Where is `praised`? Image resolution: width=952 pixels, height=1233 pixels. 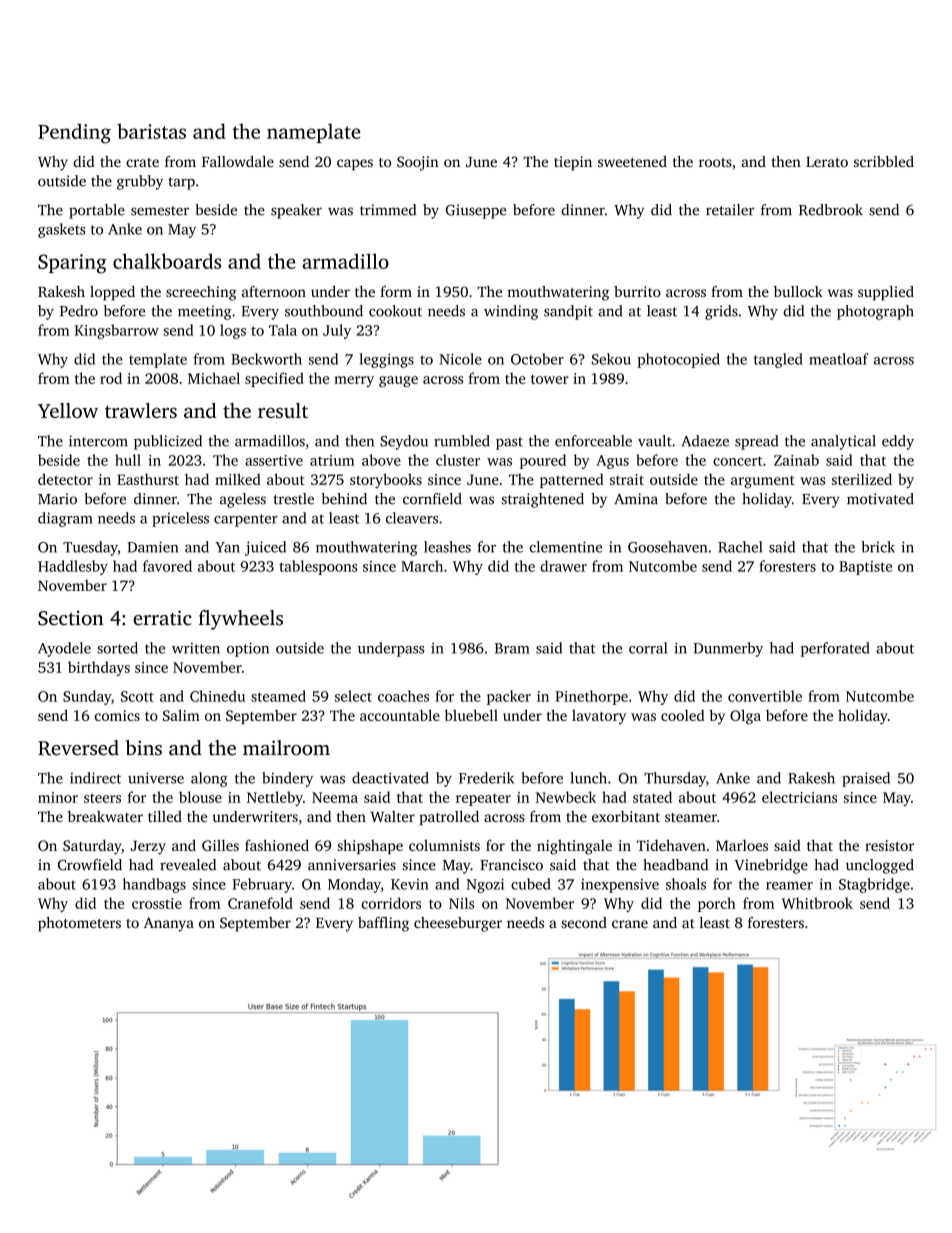 praised is located at coordinates (866, 779).
